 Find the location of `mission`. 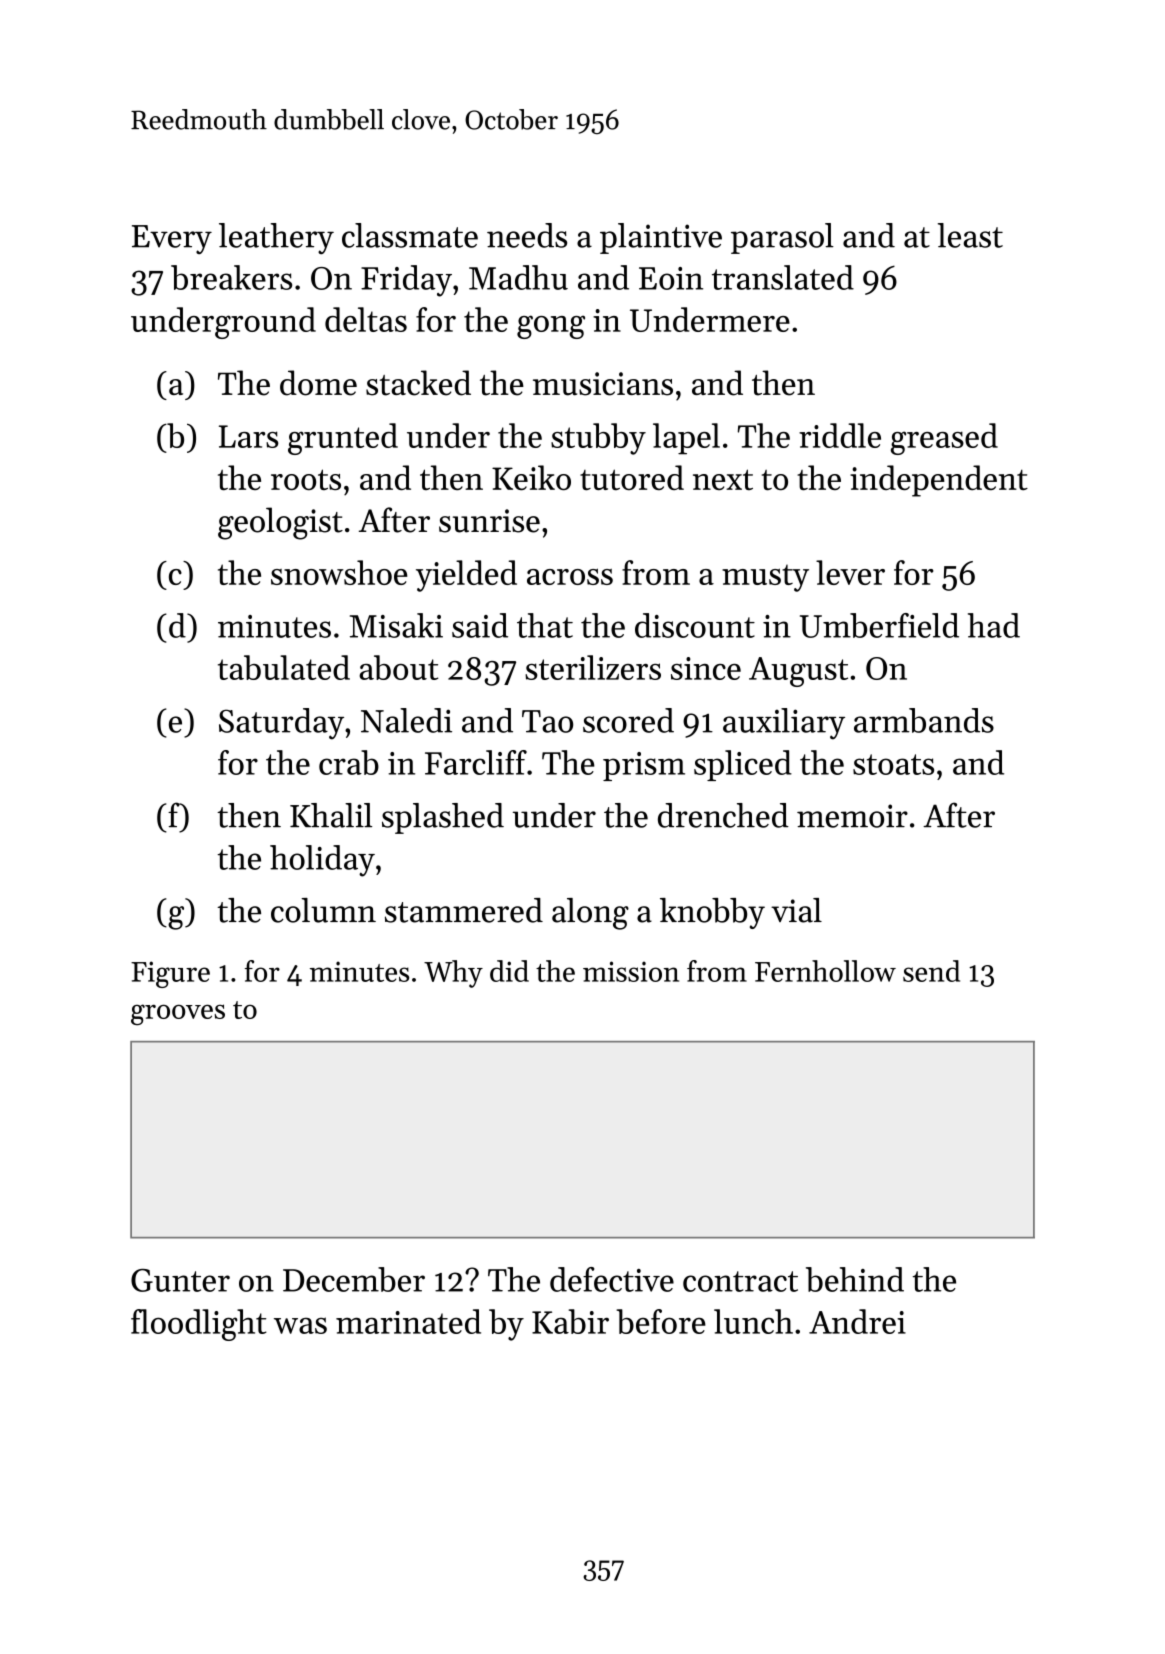

mission is located at coordinates (631, 971).
